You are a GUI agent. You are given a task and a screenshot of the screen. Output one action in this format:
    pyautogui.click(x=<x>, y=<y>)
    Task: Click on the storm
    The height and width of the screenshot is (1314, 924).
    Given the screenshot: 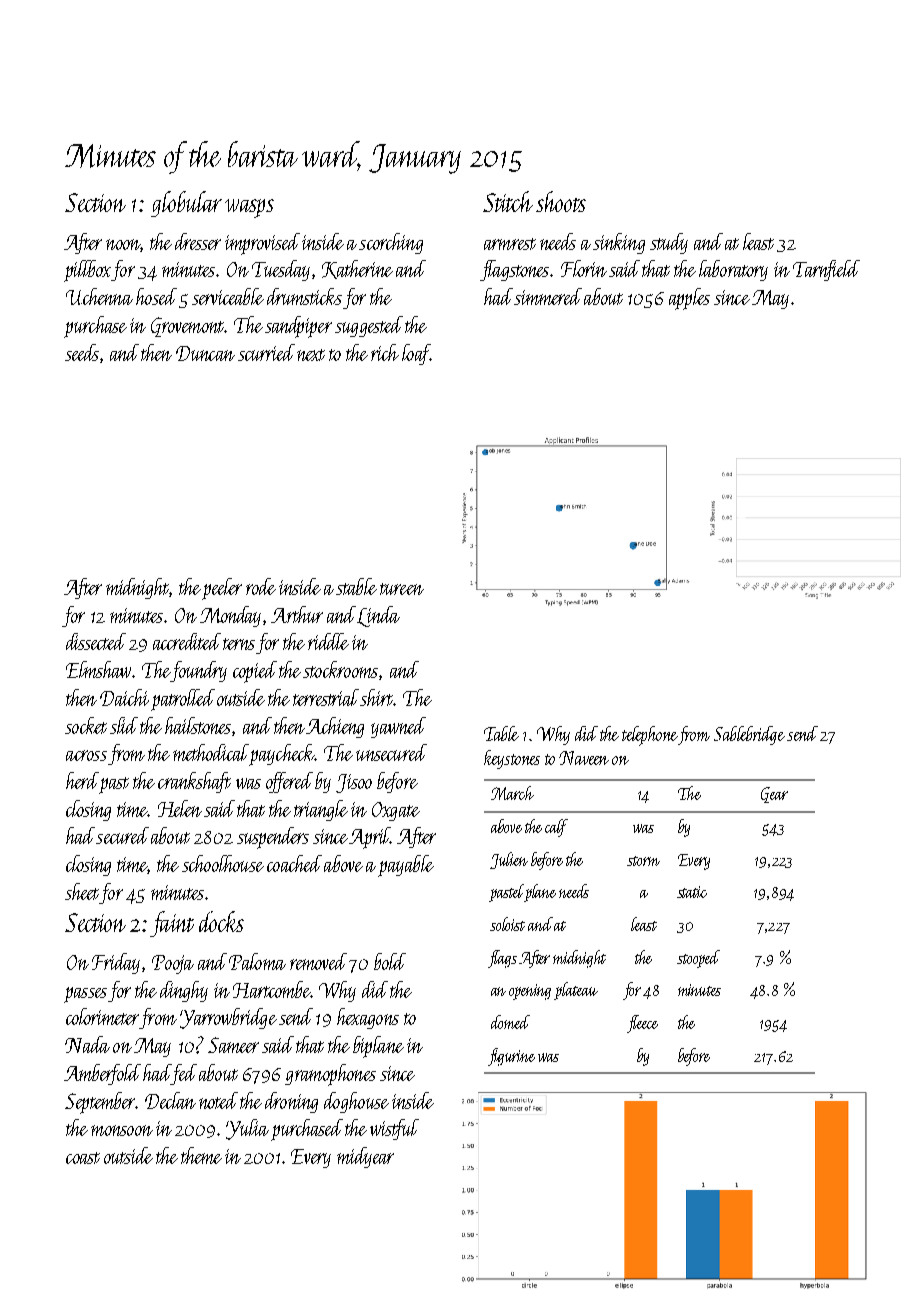 What is the action you would take?
    pyautogui.click(x=643, y=861)
